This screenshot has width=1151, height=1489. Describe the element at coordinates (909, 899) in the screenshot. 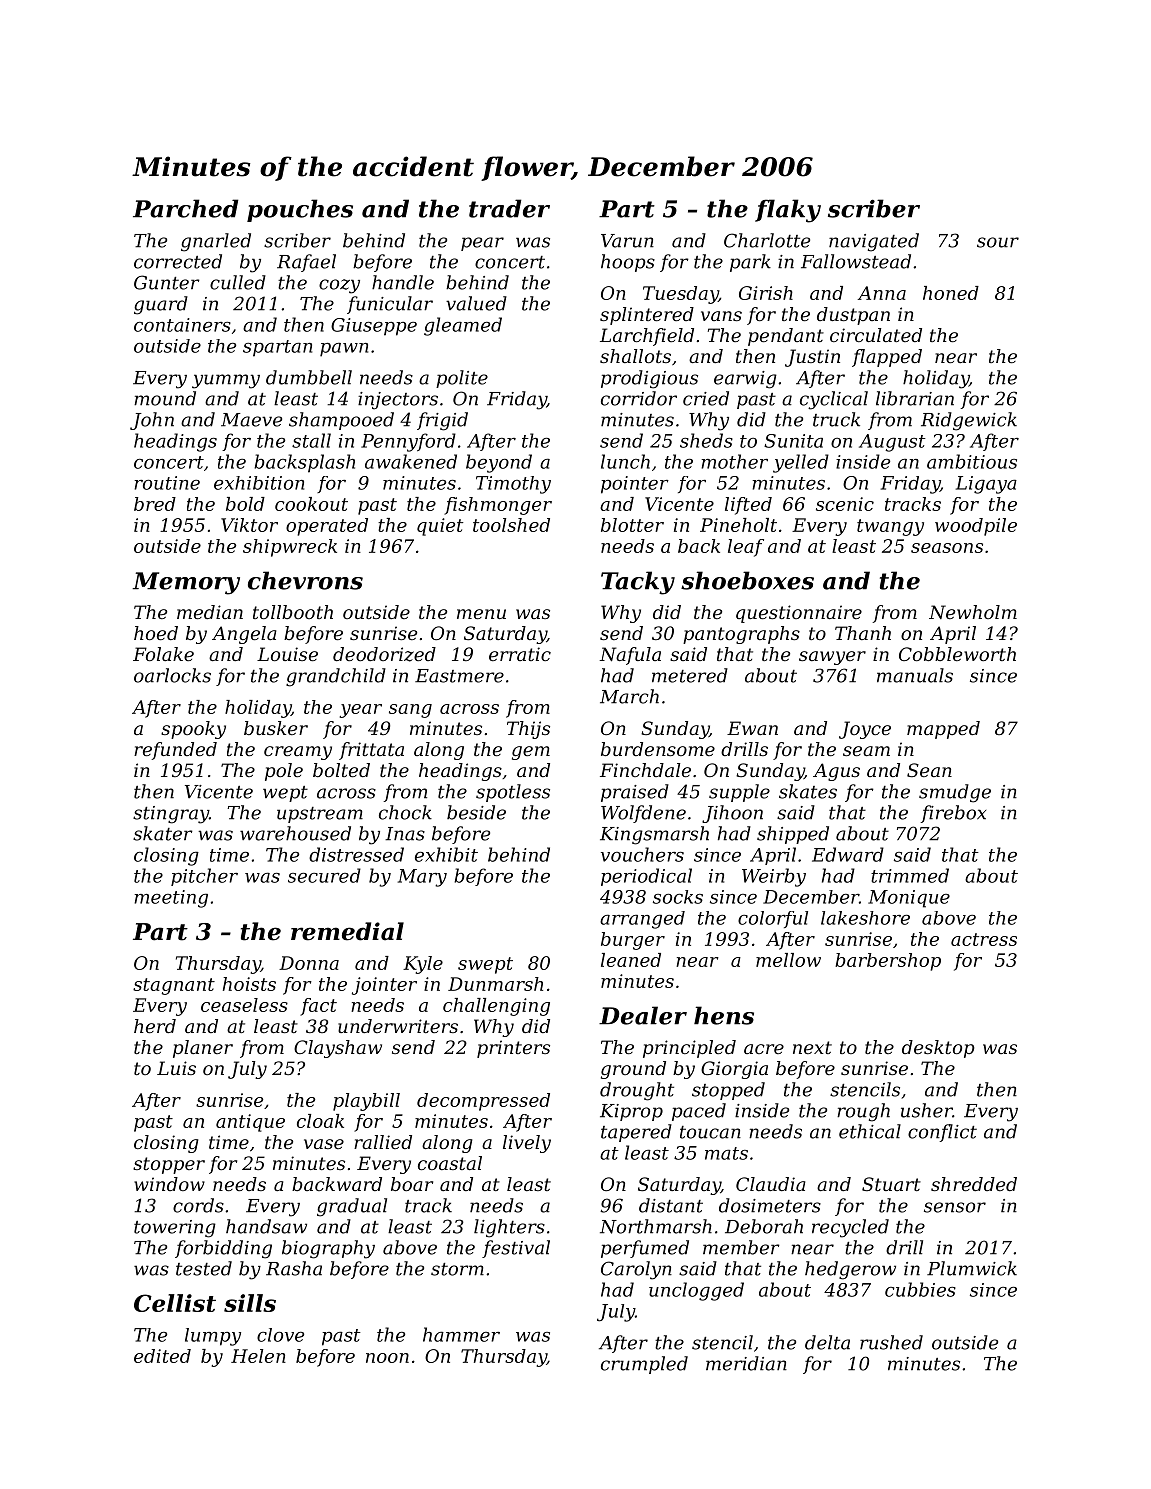

I see `Monique` at that location.
